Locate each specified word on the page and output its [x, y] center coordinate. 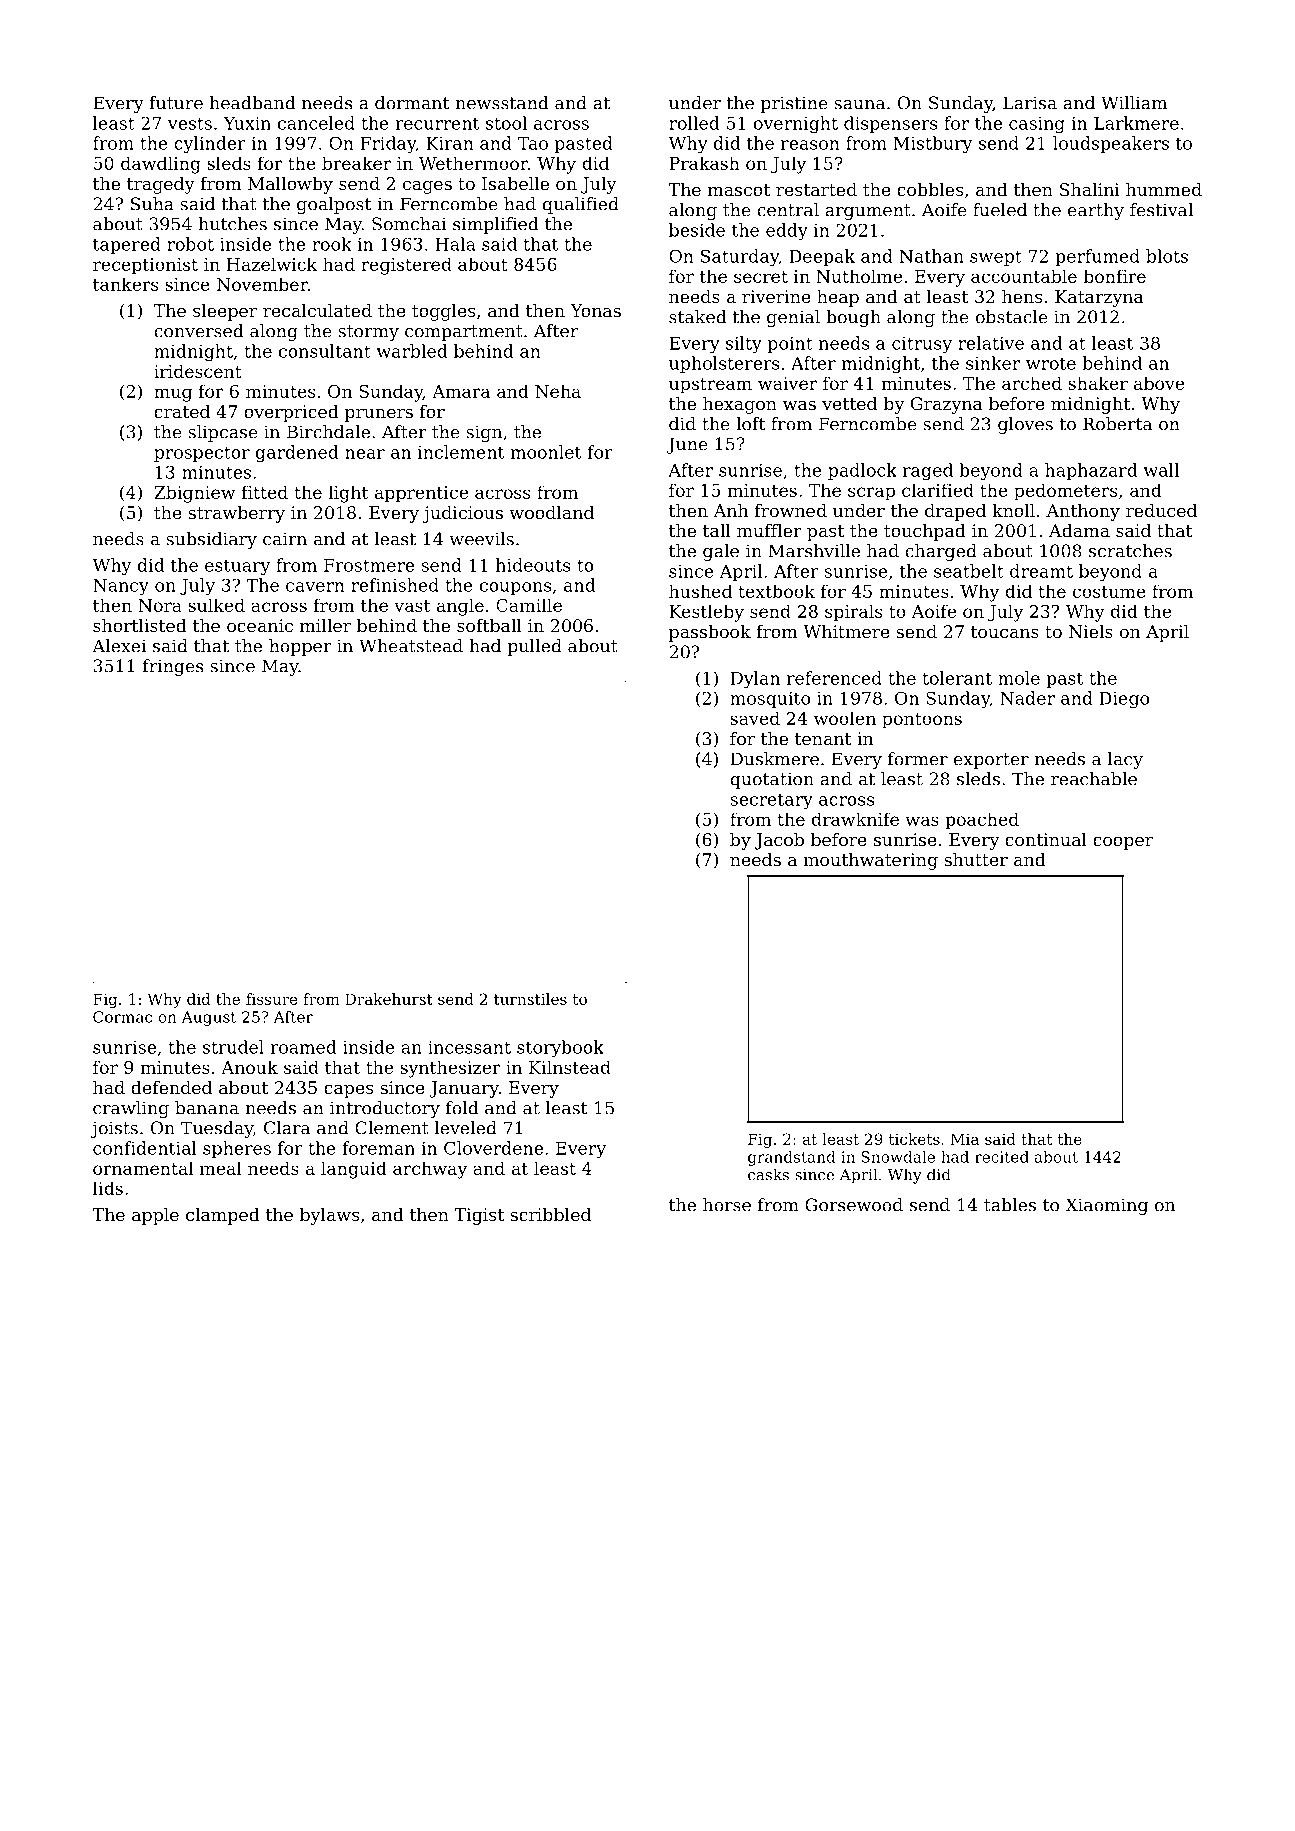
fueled [1000, 210]
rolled [694, 123]
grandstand [791, 1158]
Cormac [122, 1017]
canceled [316, 123]
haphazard [1091, 471]
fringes [173, 667]
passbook [710, 633]
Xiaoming [1106, 1206]
